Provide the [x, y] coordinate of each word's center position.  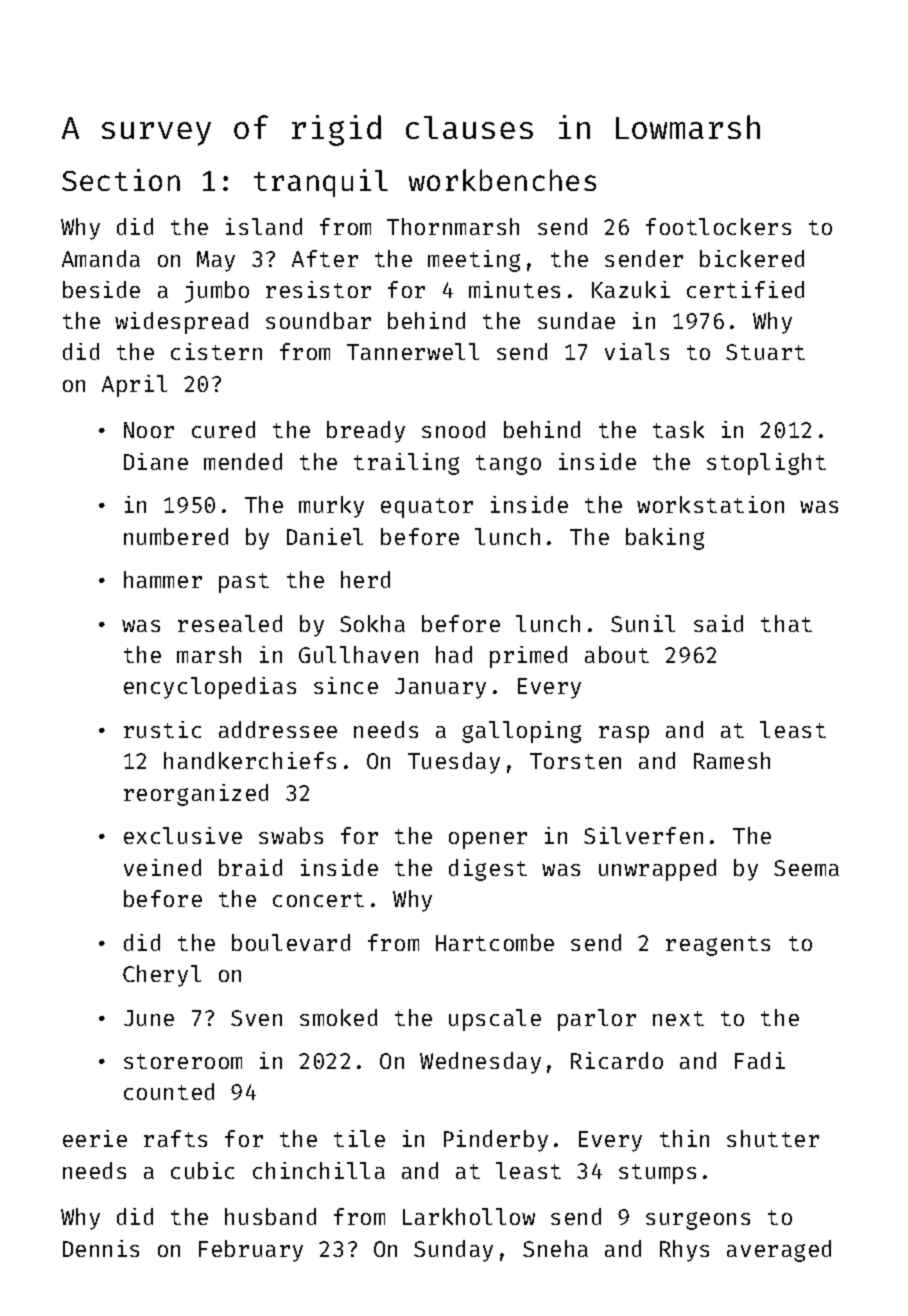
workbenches [502, 180]
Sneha [555, 1248]
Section [121, 180]
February [251, 1251]
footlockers [718, 226]
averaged [779, 1251]
